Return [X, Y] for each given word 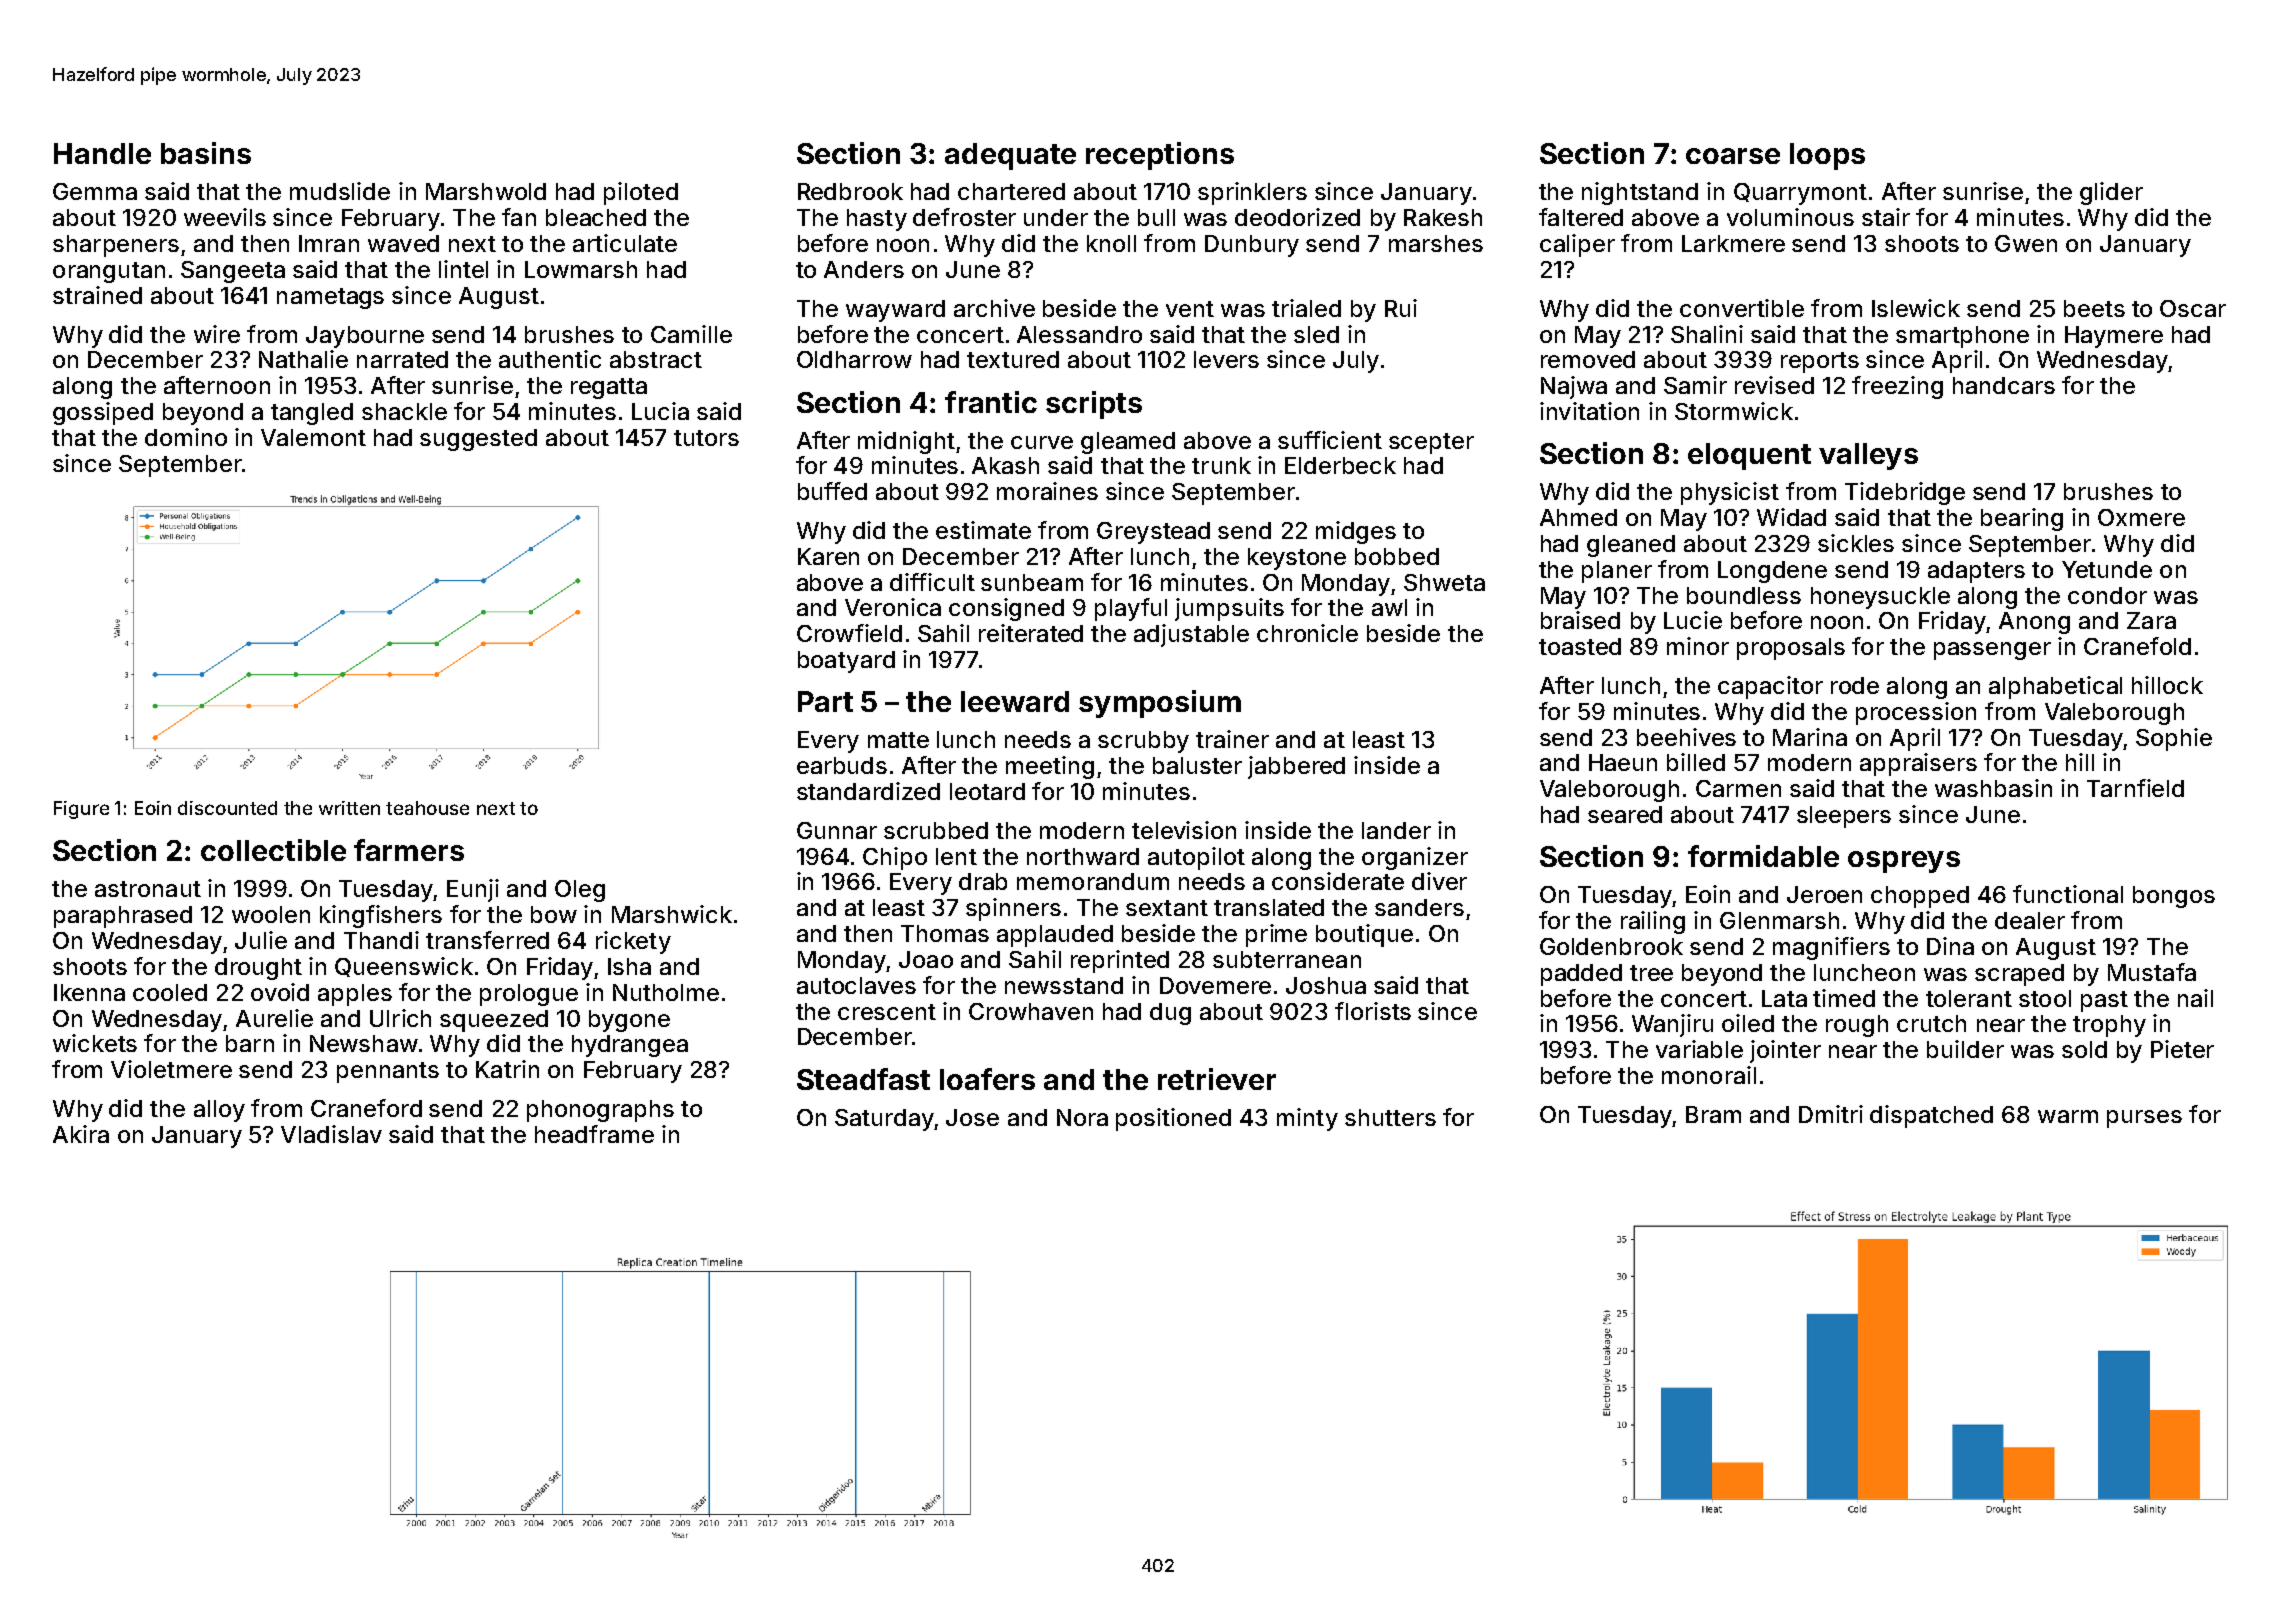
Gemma [95, 191]
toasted [1580, 646]
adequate [1010, 156]
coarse [1733, 156]
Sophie [2174, 739]
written [349, 808]
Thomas [945, 933]
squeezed [494, 1021]
